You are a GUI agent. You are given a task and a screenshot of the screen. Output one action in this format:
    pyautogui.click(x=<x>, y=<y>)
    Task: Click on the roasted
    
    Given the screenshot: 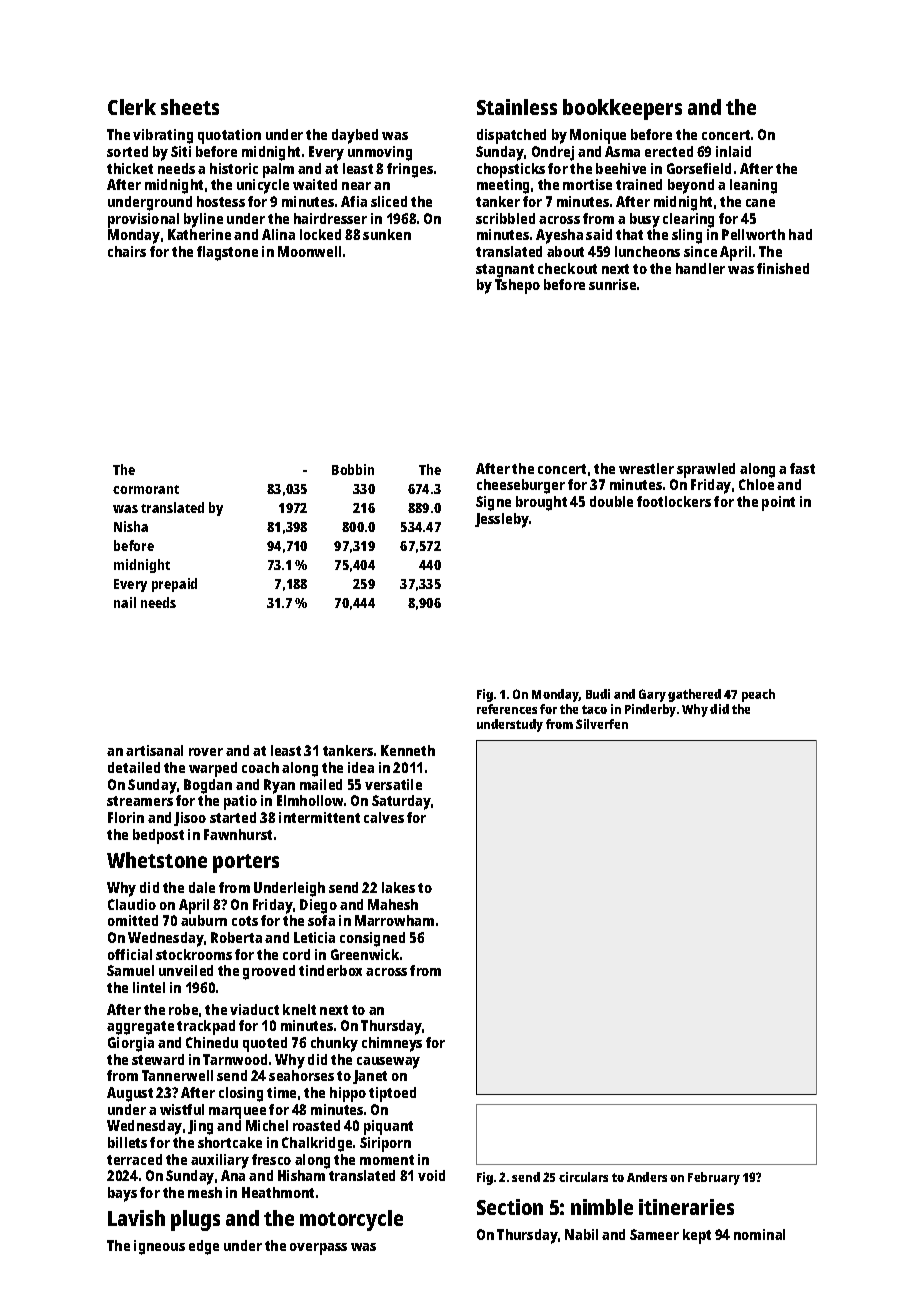 What is the action you would take?
    pyautogui.click(x=316, y=1125)
